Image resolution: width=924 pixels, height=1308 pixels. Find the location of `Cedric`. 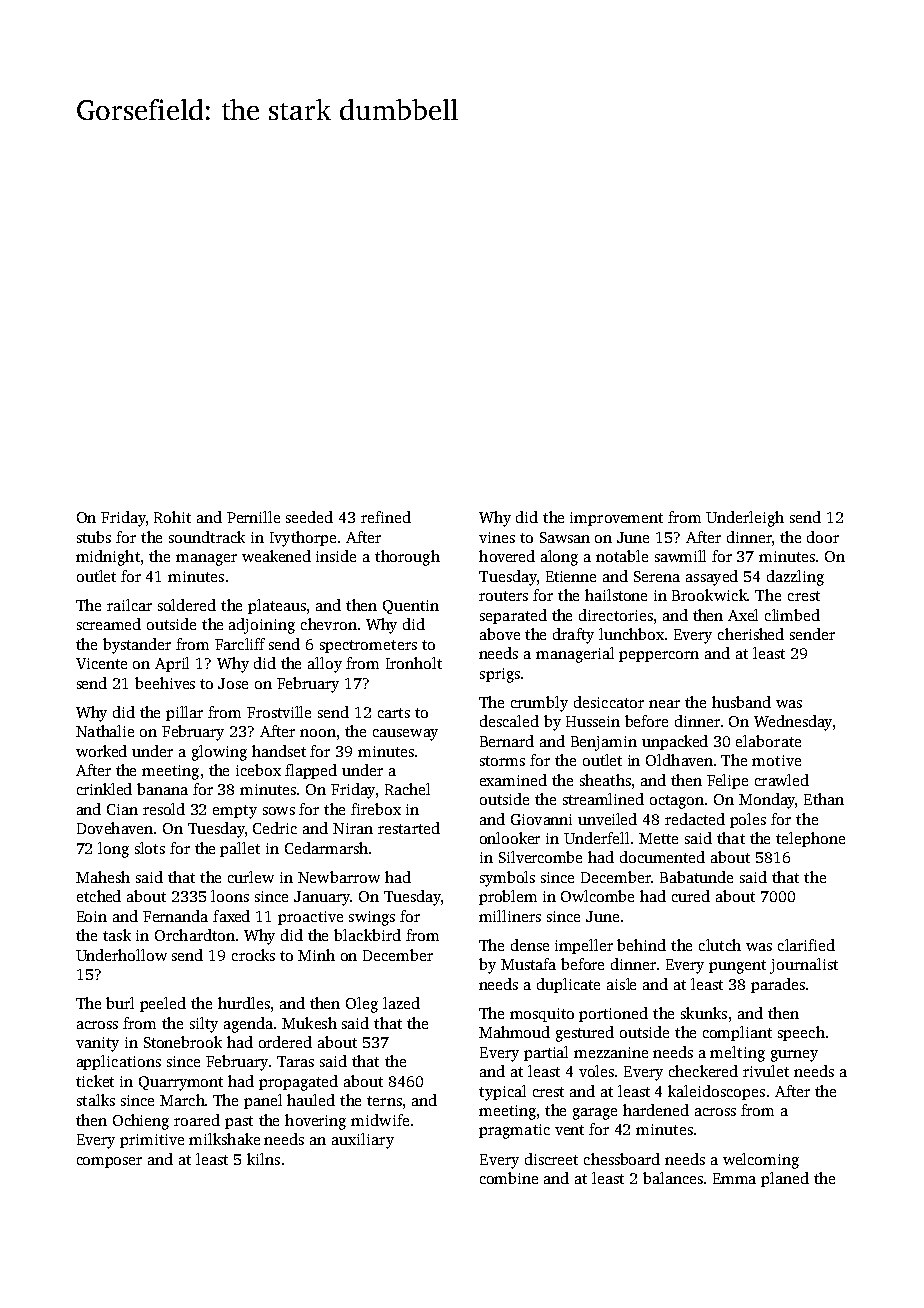

Cedric is located at coordinates (275, 828).
